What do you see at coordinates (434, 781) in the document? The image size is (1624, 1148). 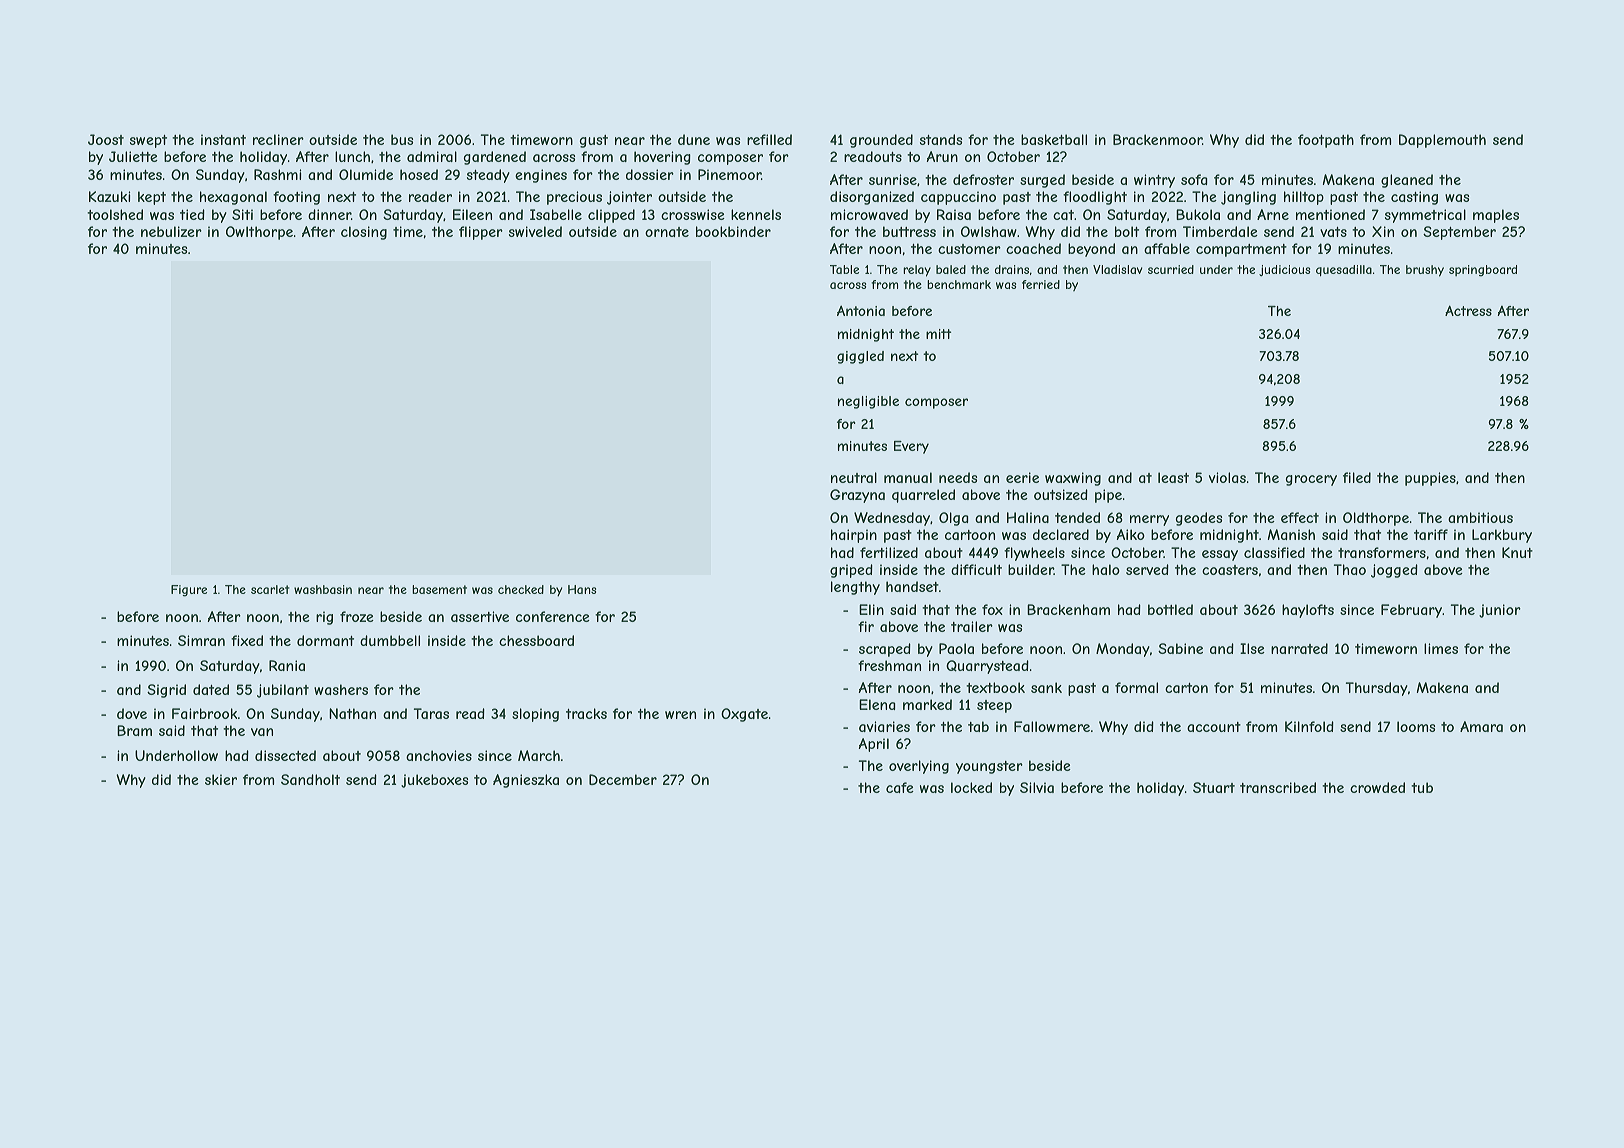 I see `jukeboxes` at bounding box center [434, 781].
